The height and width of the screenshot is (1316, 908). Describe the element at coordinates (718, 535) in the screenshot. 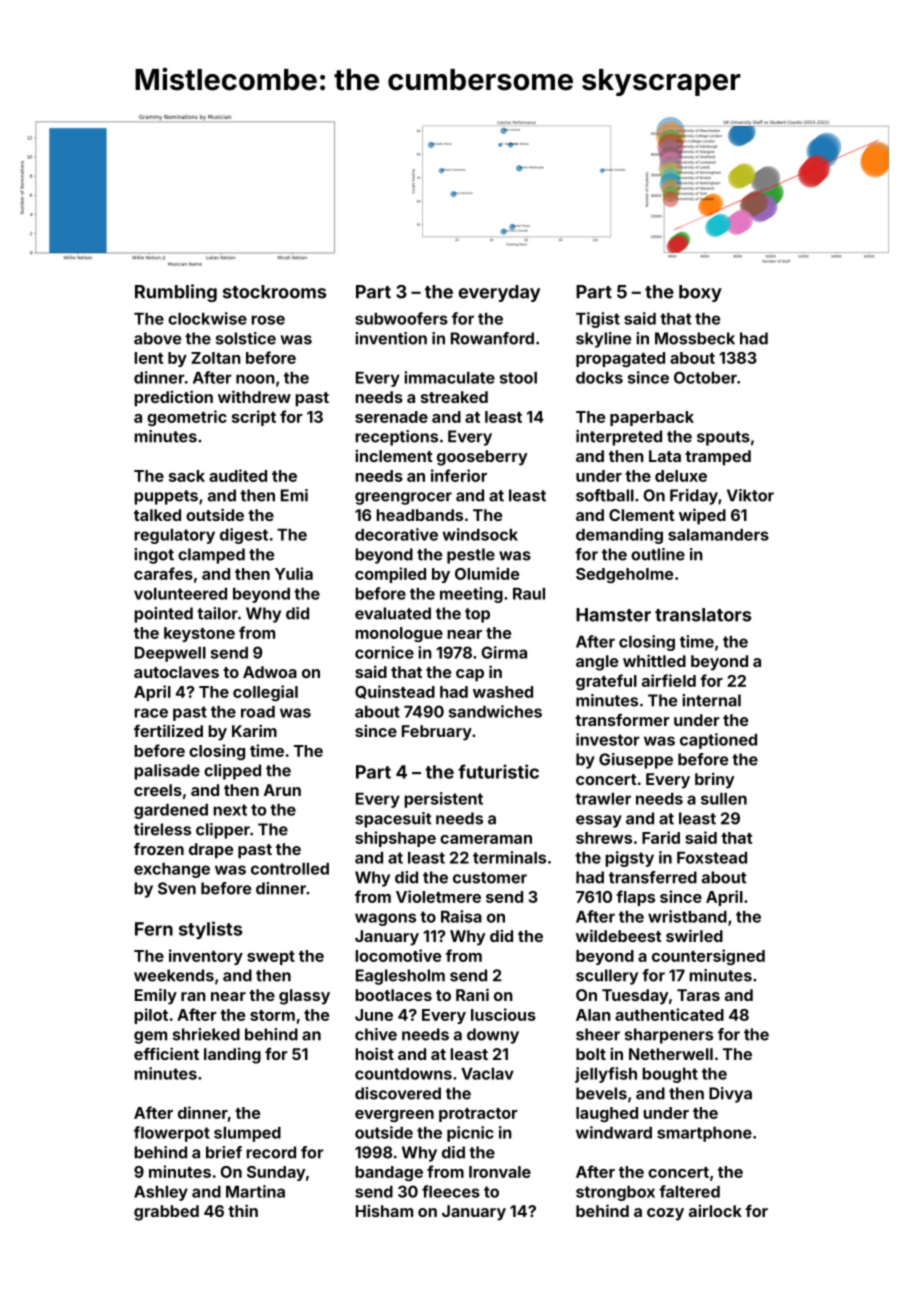

I see `salamanders` at that location.
